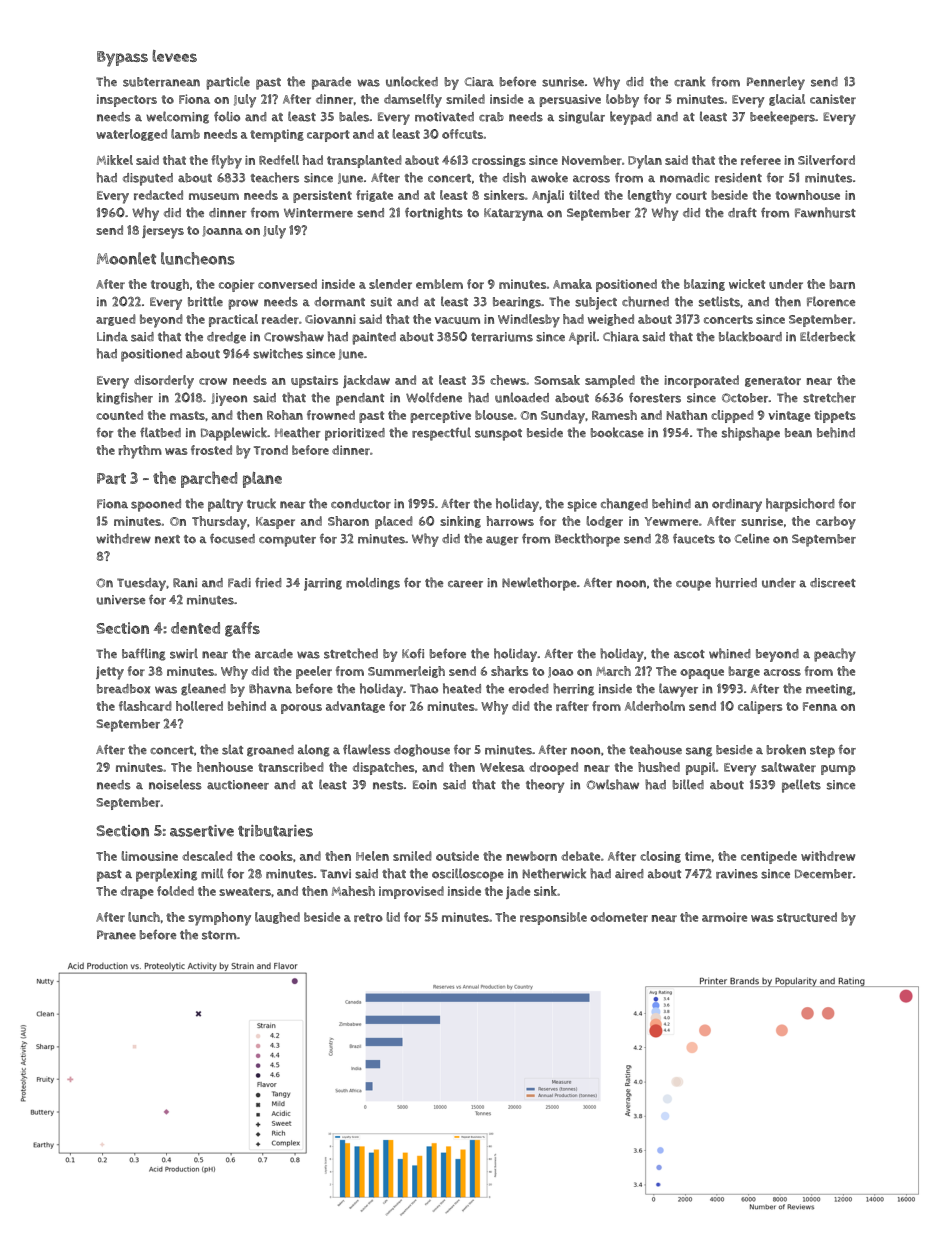 This screenshot has width=952, height=1233. Describe the element at coordinates (553, 918) in the screenshot. I see `responsible` at that location.
